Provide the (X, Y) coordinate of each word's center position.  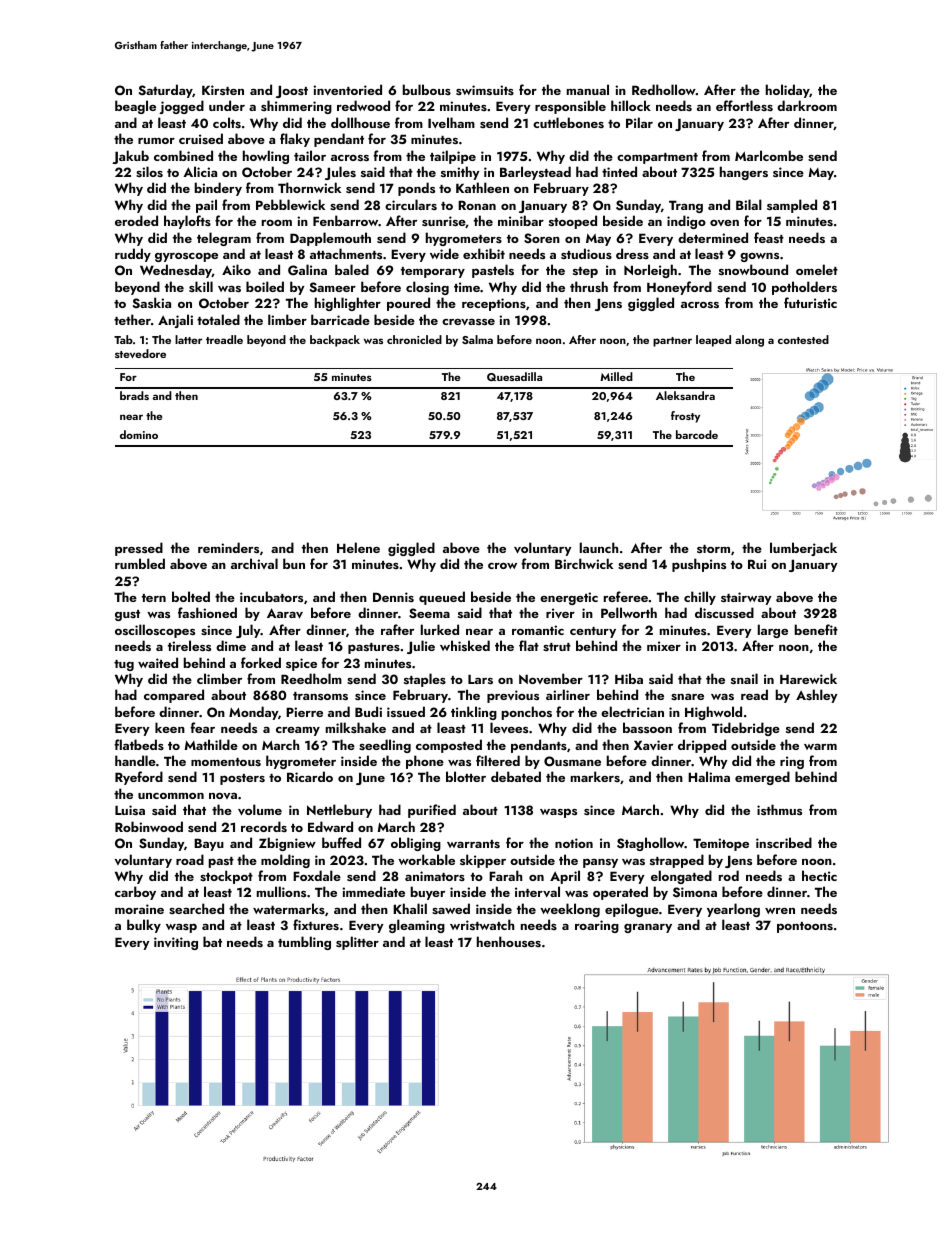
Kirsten (223, 90)
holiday (788, 91)
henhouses (509, 941)
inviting (176, 943)
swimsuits (485, 90)
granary (648, 928)
